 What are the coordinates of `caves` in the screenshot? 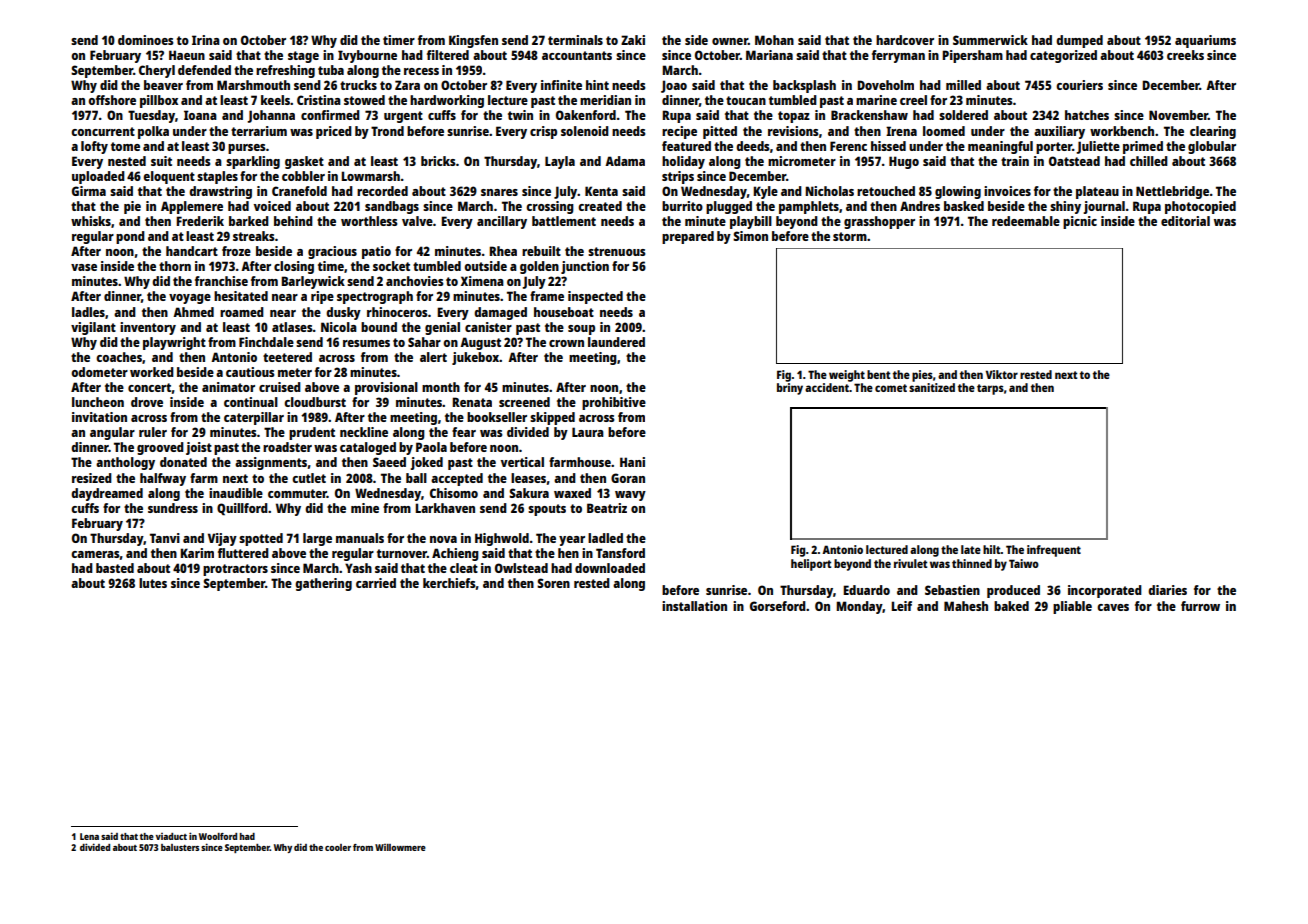 It's located at (1113, 607).
